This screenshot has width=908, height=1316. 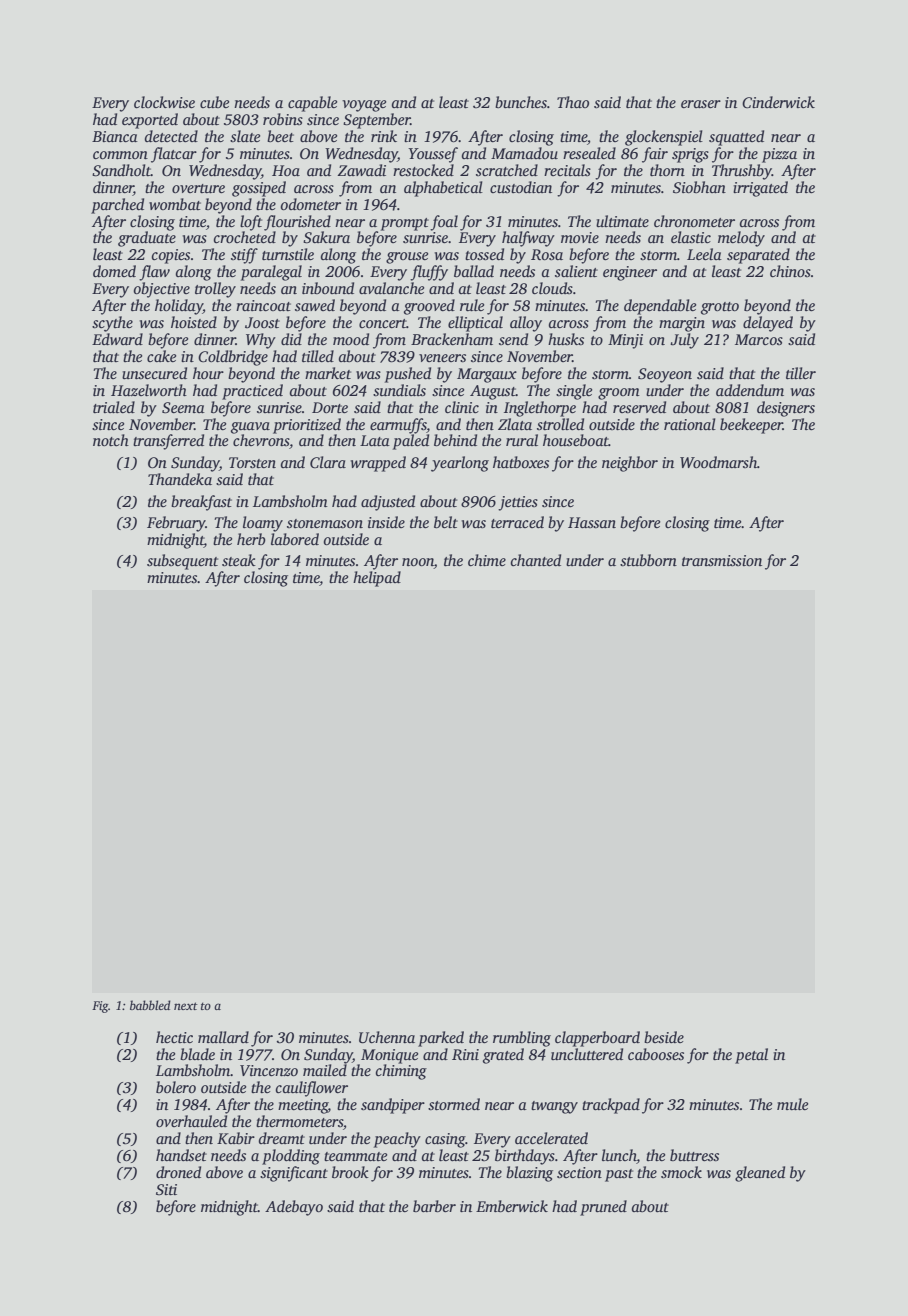 I want to click on hoisted, so click(x=194, y=322).
